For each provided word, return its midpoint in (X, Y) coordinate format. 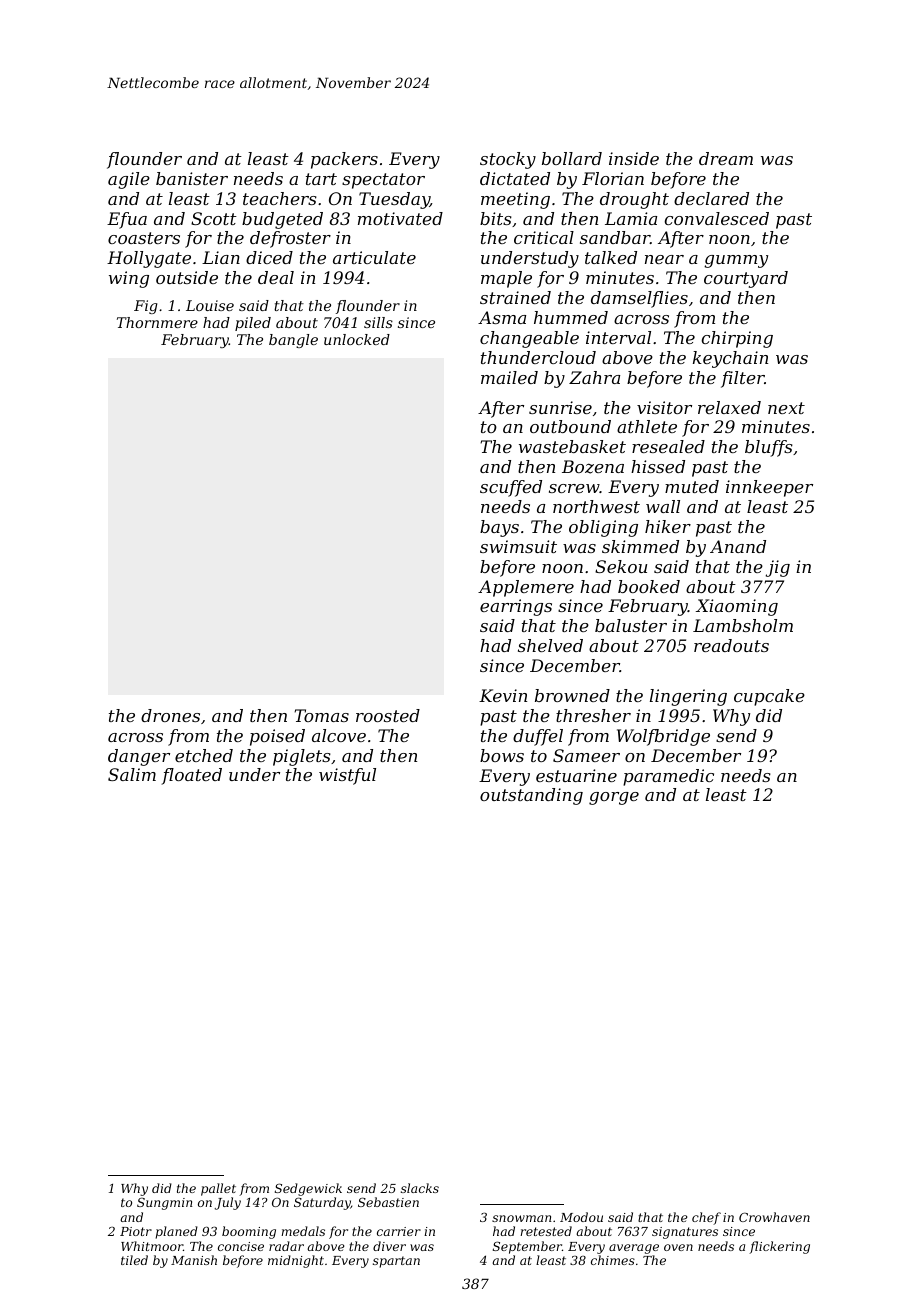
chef (706, 1218)
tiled (134, 1260)
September (527, 1247)
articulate (374, 257)
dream (726, 158)
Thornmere (157, 322)
